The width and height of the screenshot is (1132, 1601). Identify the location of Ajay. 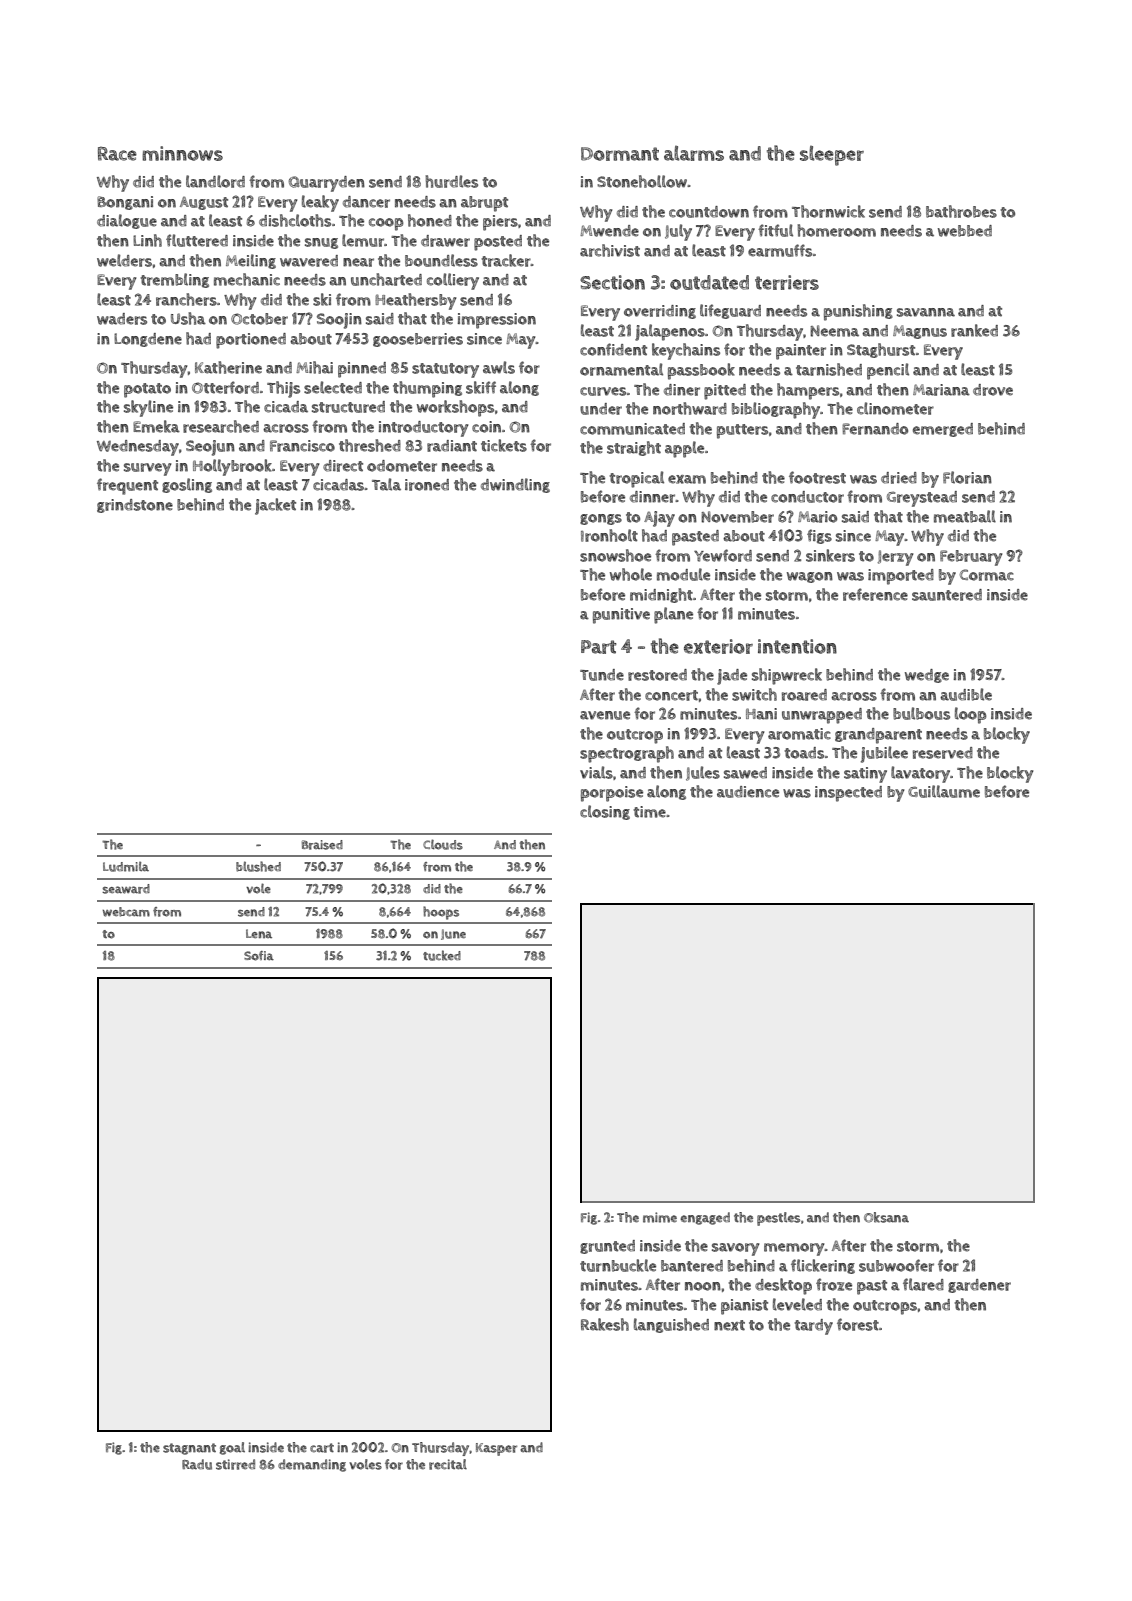
(659, 519).
